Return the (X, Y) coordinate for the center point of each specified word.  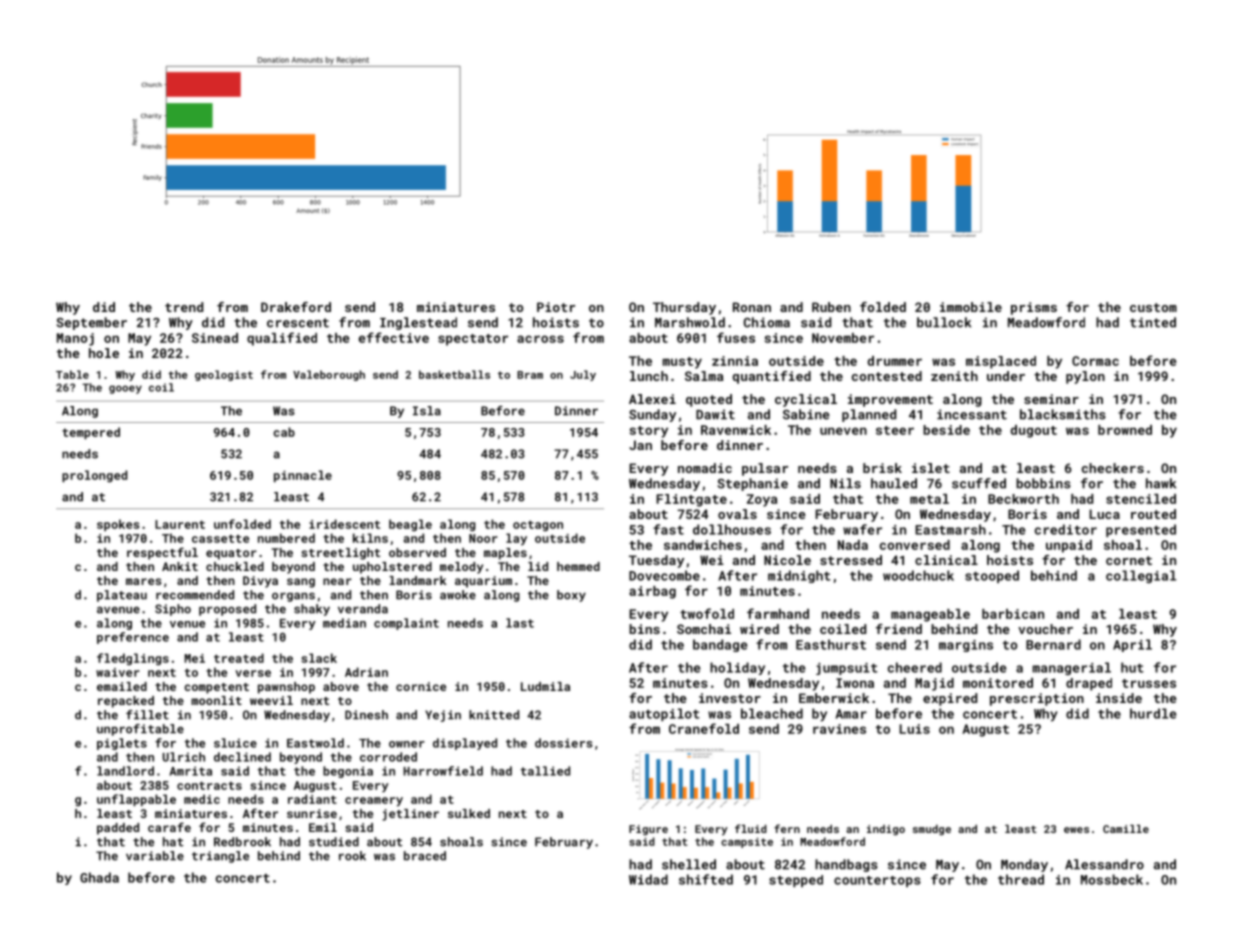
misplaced (1001, 362)
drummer (894, 361)
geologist (224, 375)
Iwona (855, 683)
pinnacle (303, 476)
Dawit (715, 414)
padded (118, 829)
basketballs (454, 374)
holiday (737, 668)
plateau (122, 596)
